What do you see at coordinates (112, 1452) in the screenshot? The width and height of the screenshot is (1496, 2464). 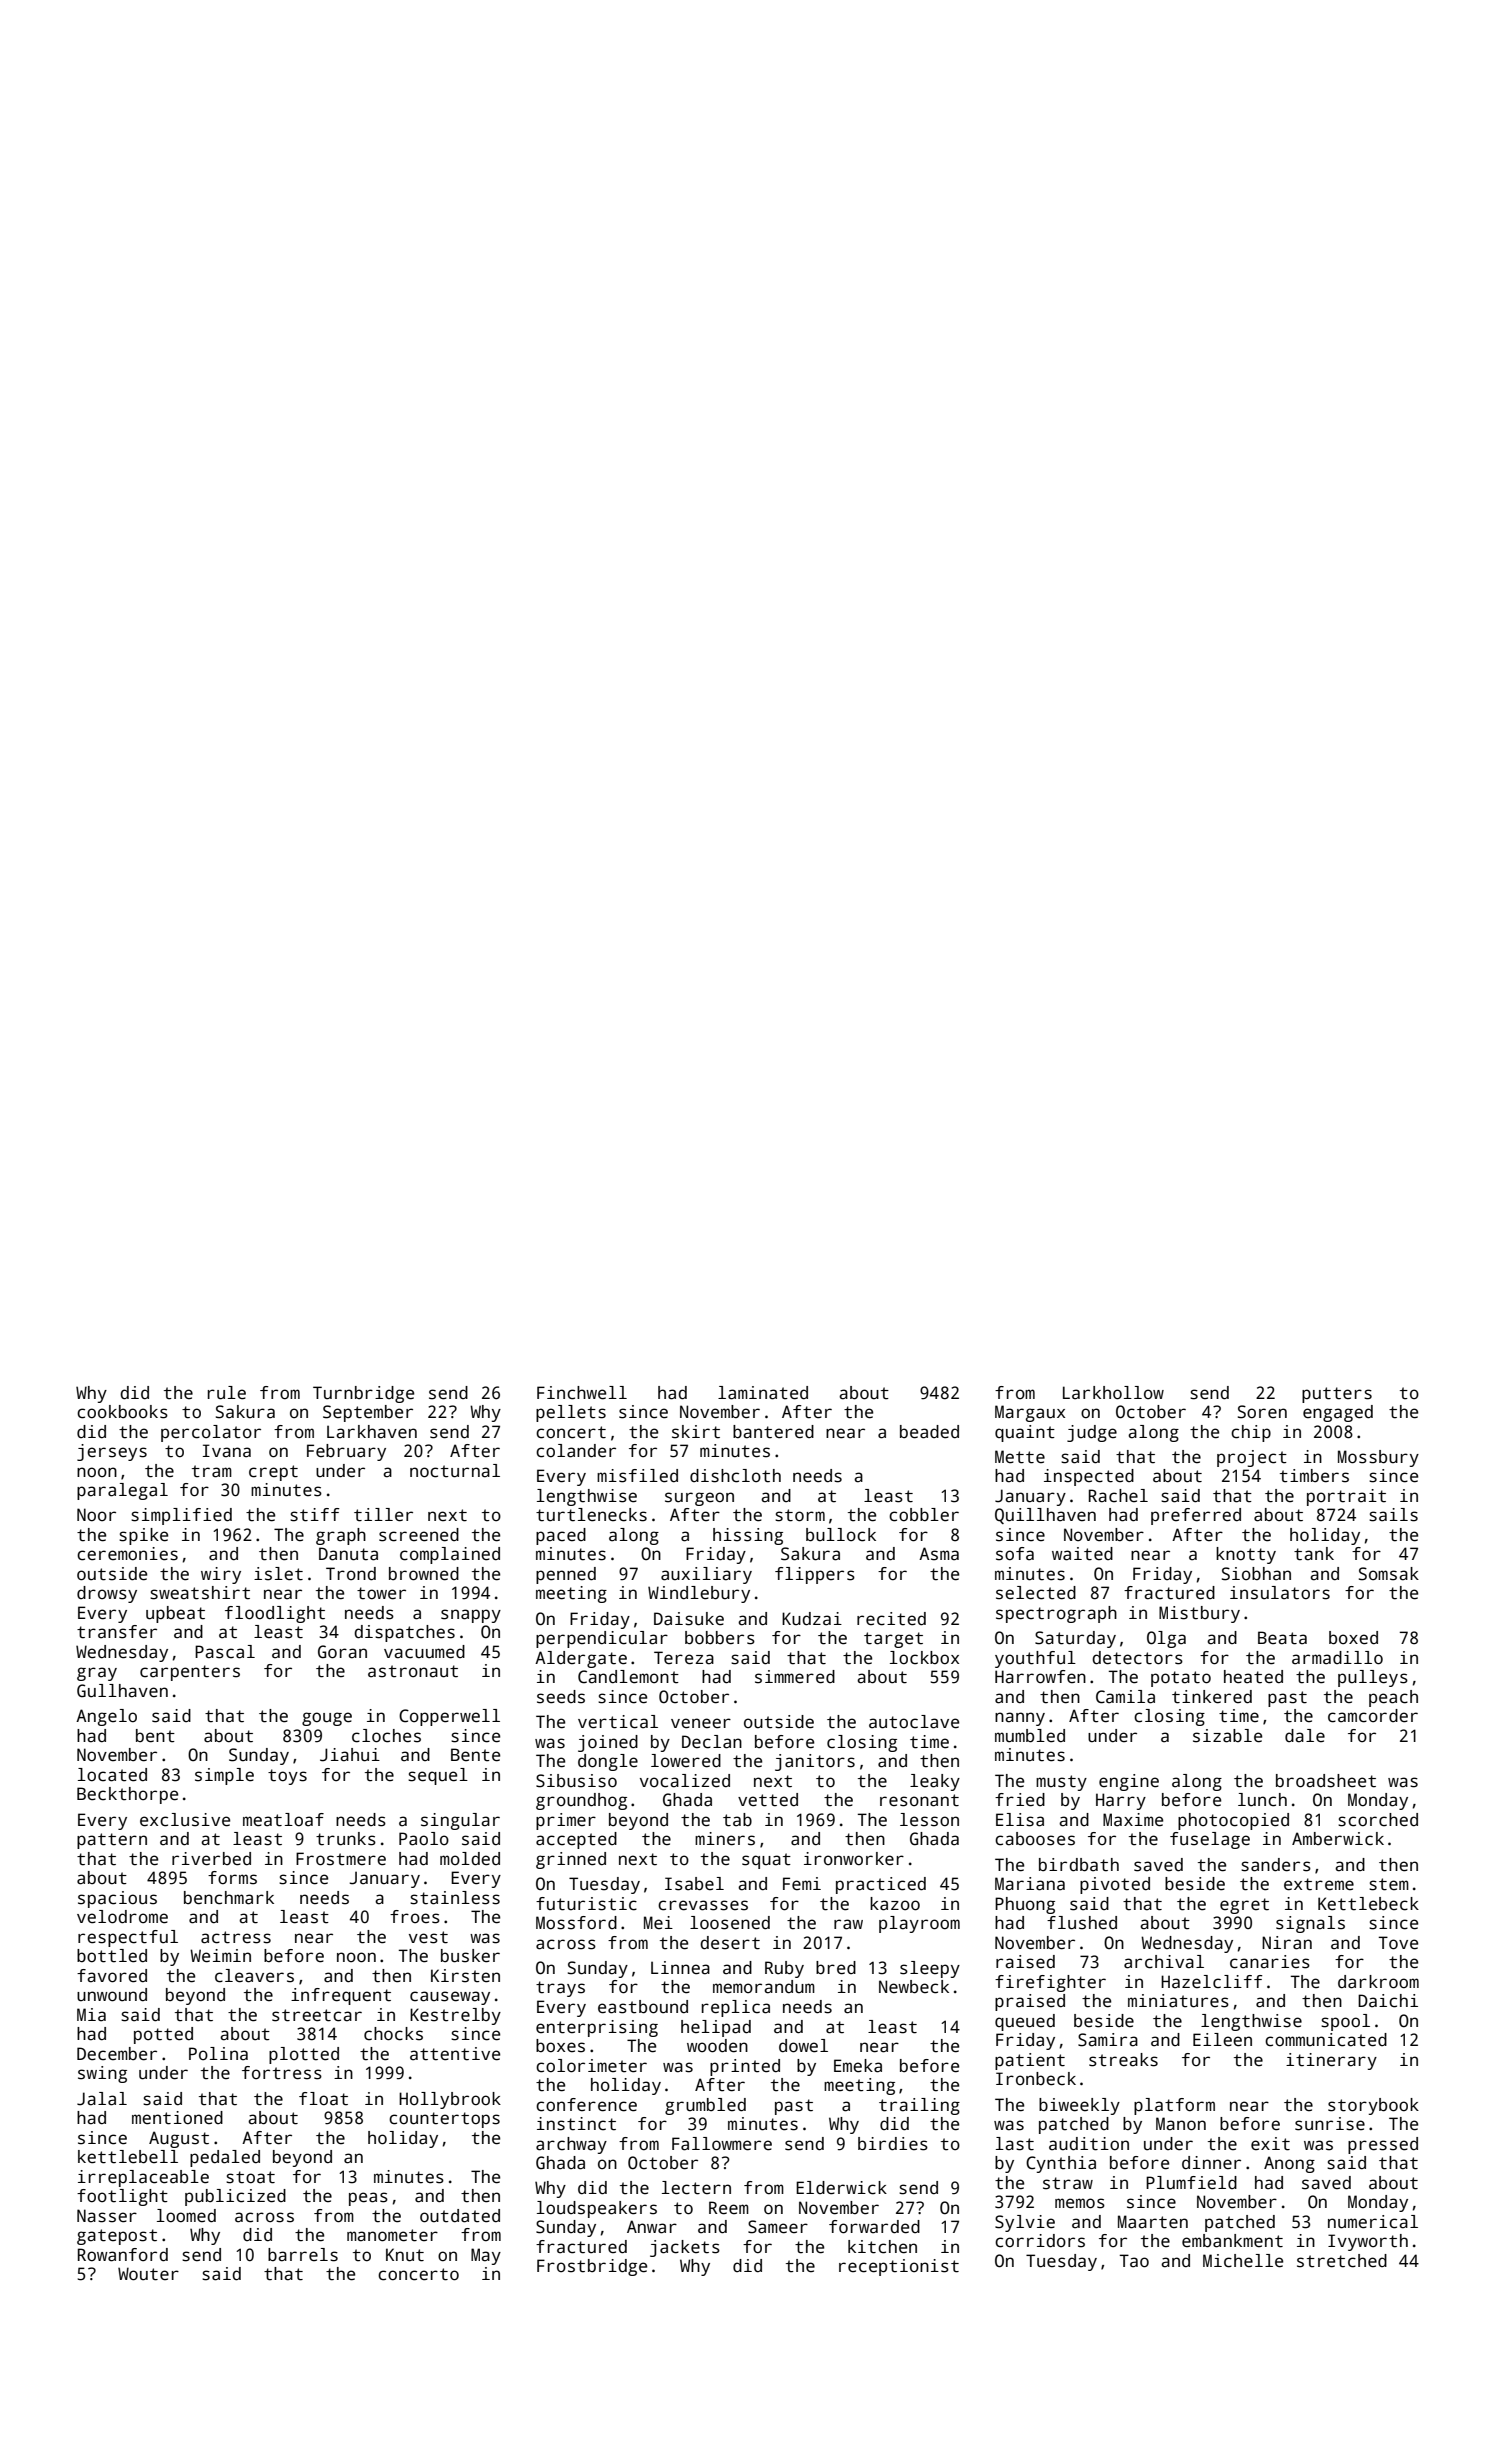 I see `jerseys` at bounding box center [112, 1452].
